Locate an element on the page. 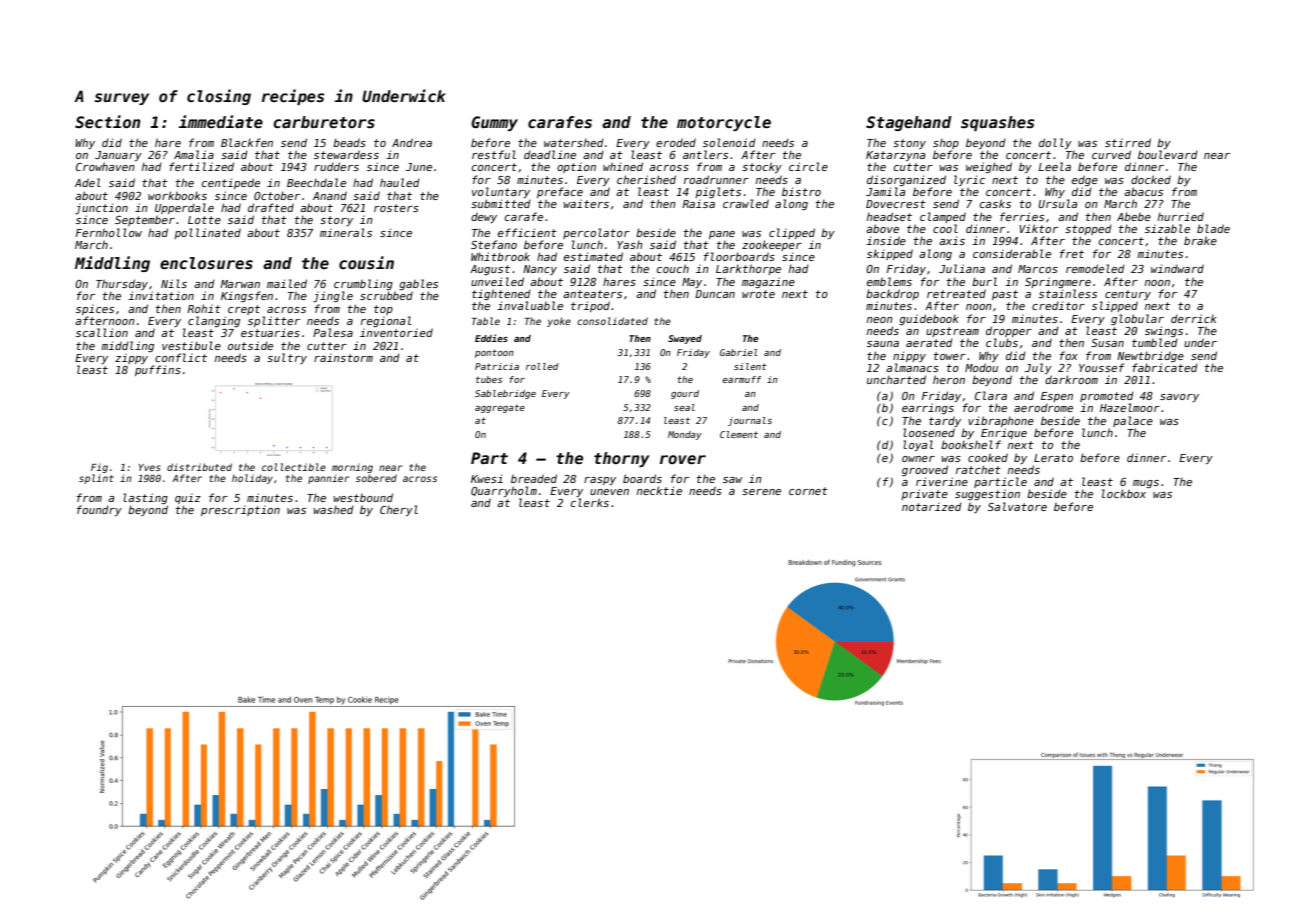  washed is located at coordinates (334, 509).
